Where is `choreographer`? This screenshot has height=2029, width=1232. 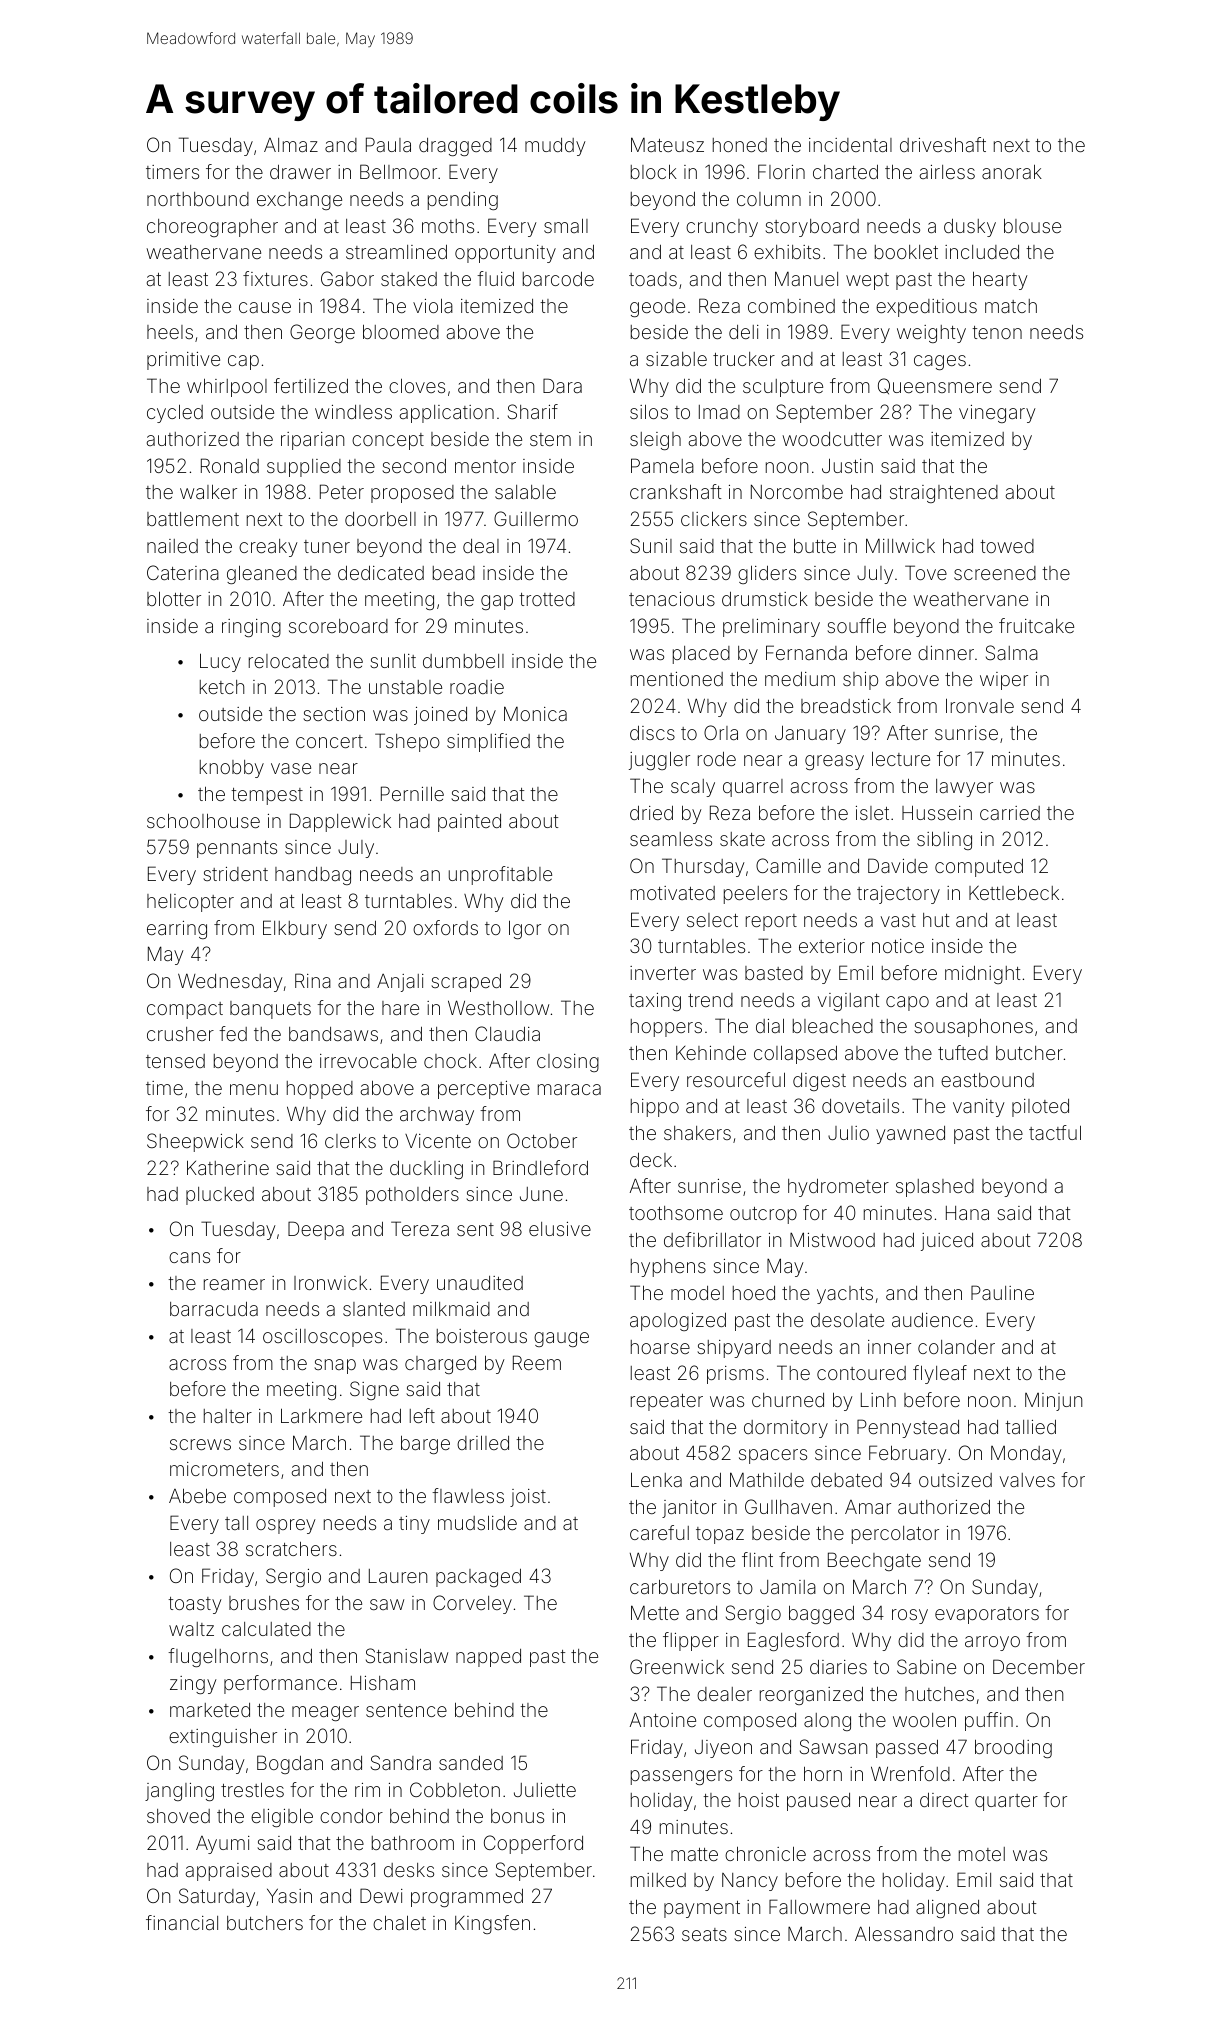
choreographer is located at coordinates (212, 228).
